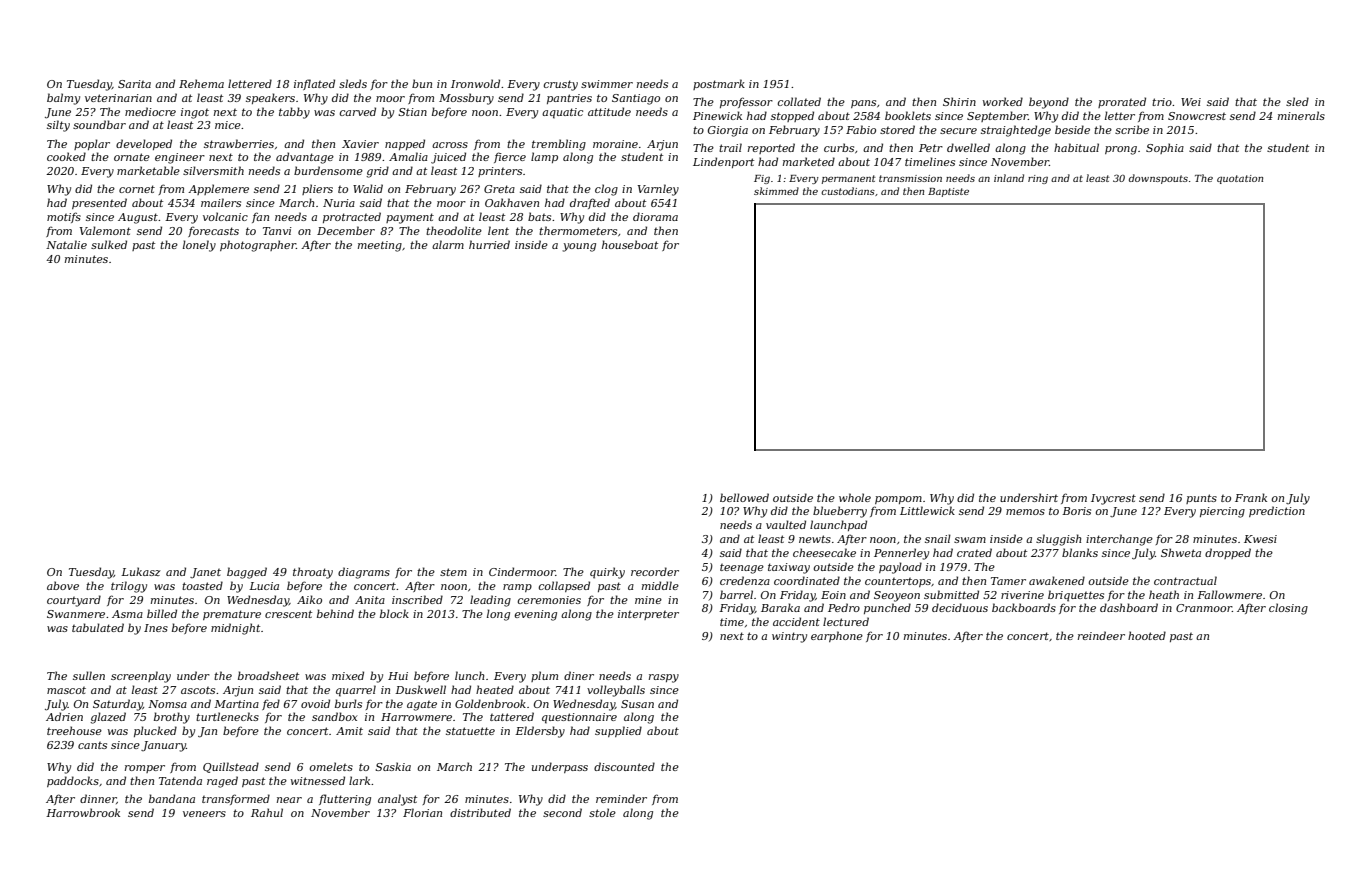 The height and width of the screenshot is (887, 1372). Describe the element at coordinates (92, 144) in the screenshot. I see `poplar` at that location.
